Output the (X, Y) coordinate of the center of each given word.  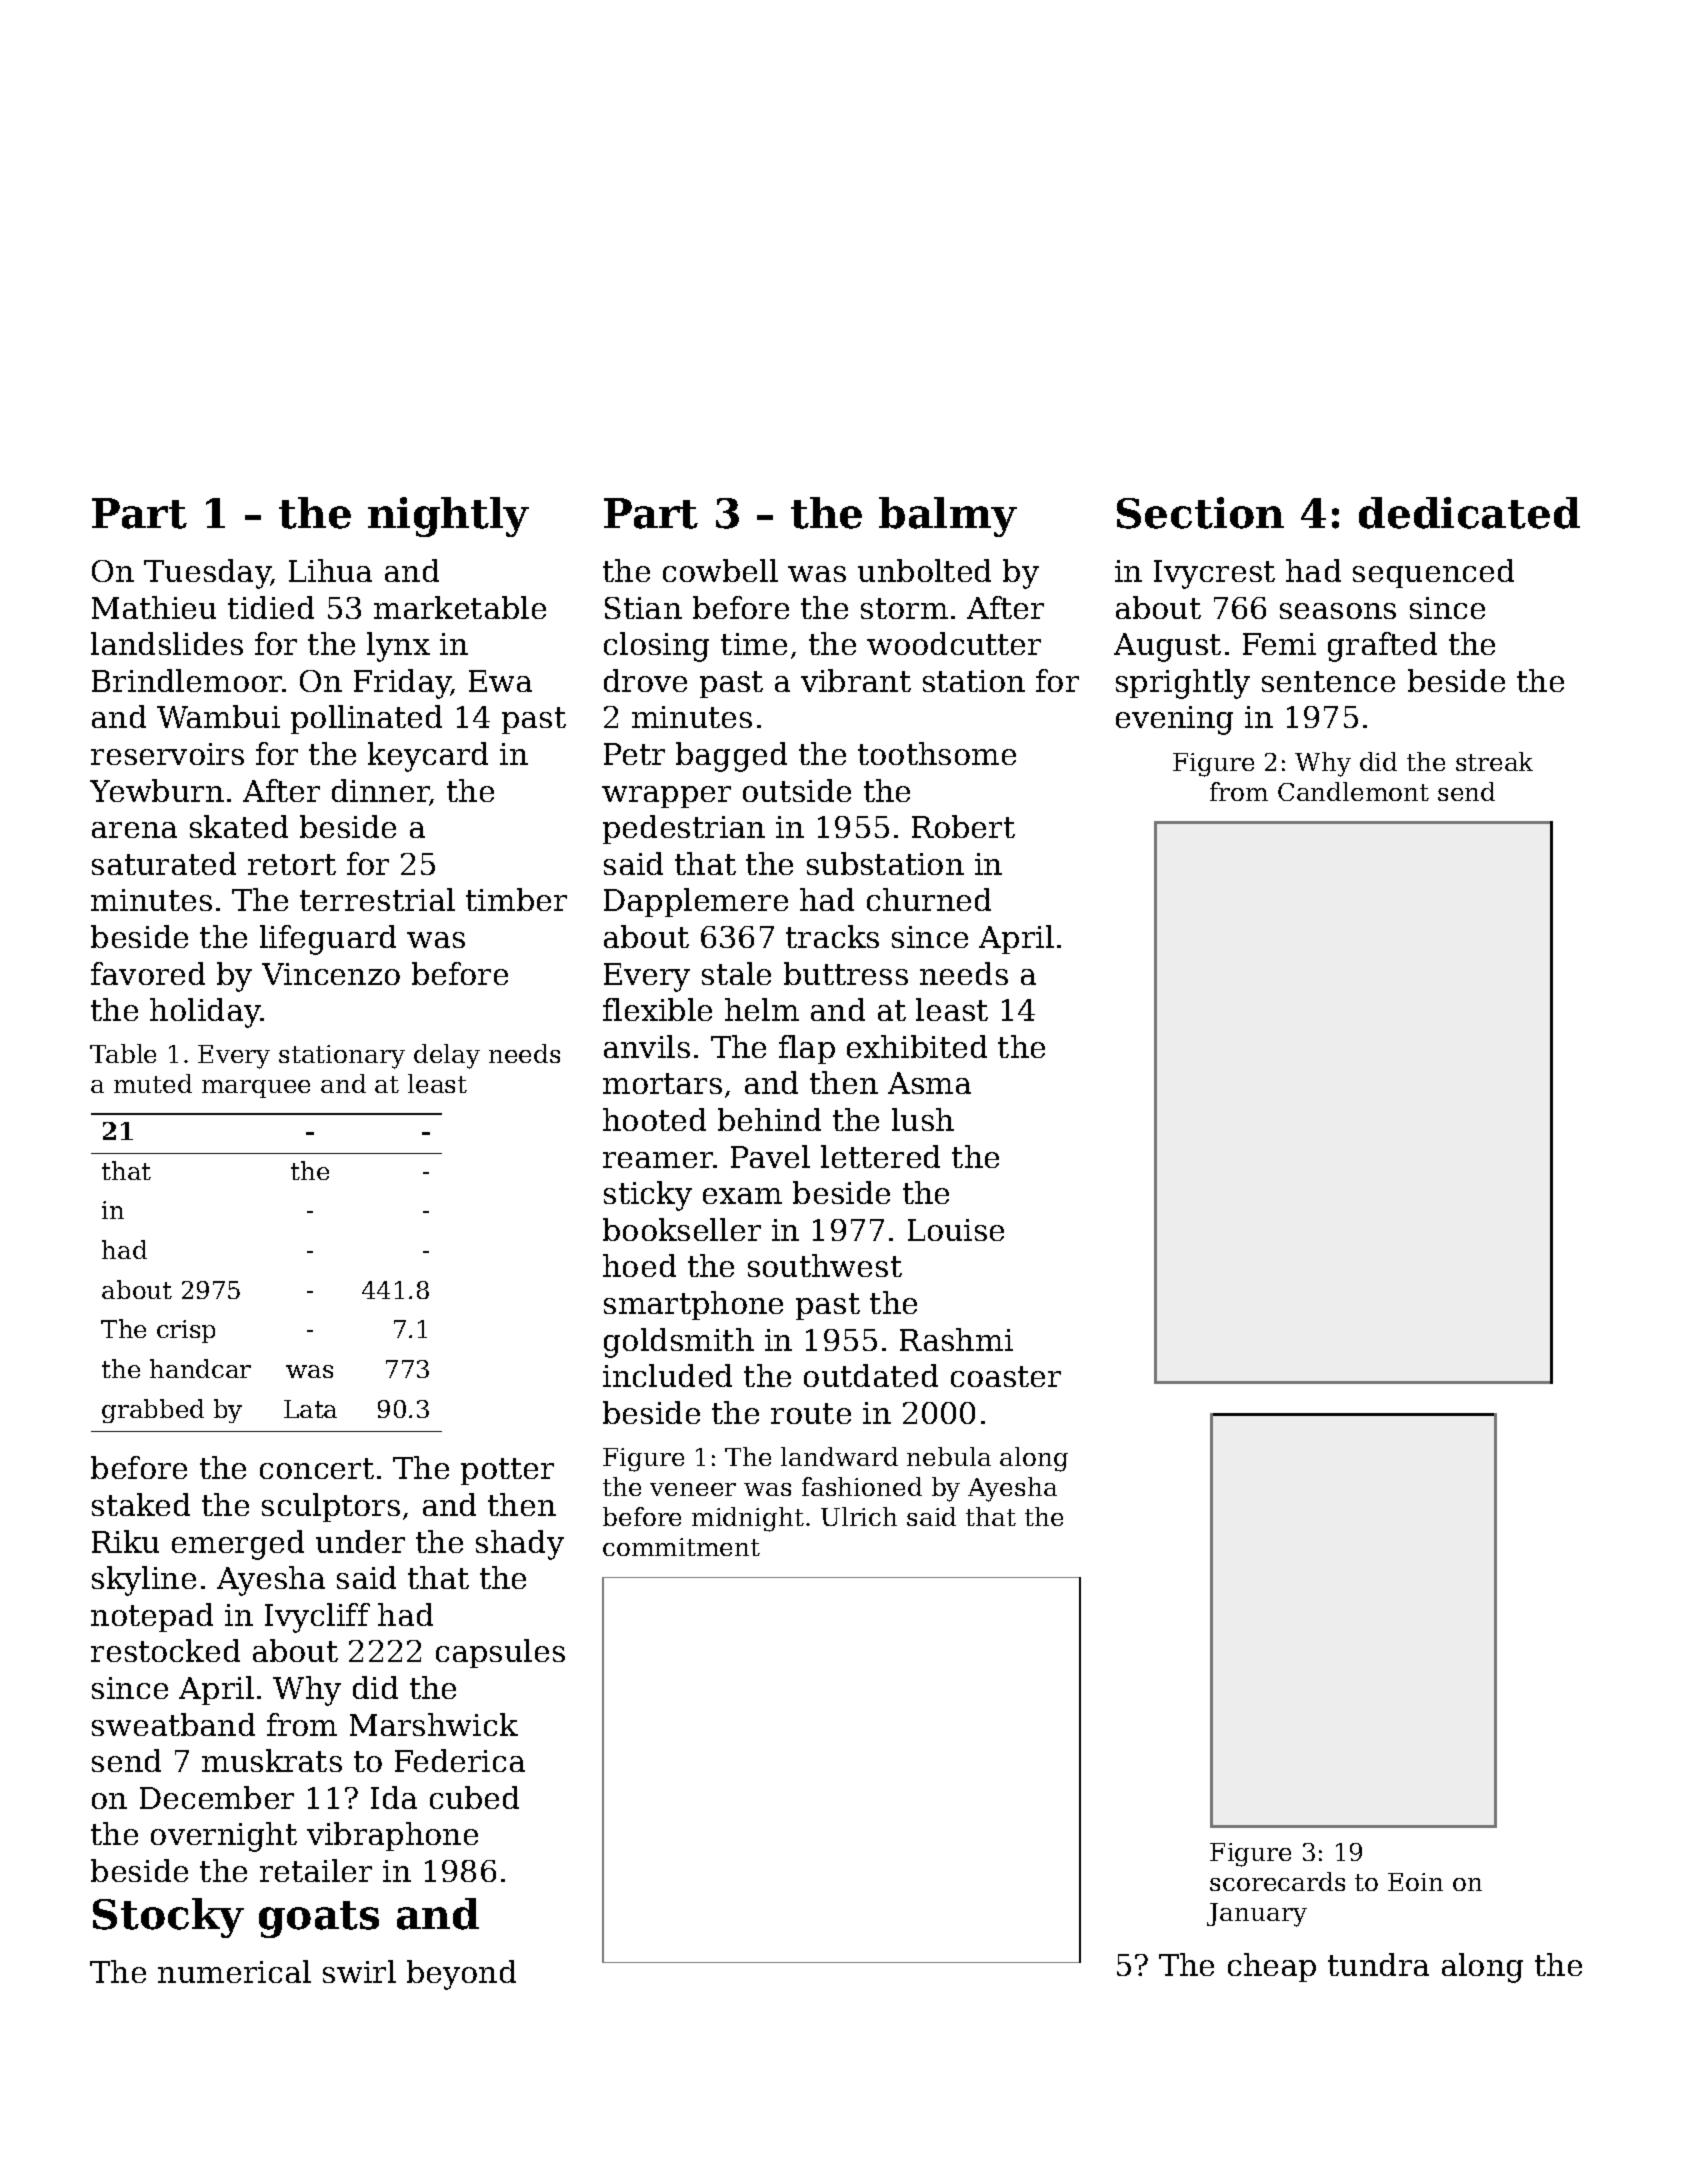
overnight (224, 1837)
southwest (825, 1265)
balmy (948, 517)
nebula (949, 1456)
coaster (1006, 1376)
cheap (1272, 1967)
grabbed (153, 1411)
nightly (448, 517)
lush (923, 1119)
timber (516, 899)
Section (1200, 513)
